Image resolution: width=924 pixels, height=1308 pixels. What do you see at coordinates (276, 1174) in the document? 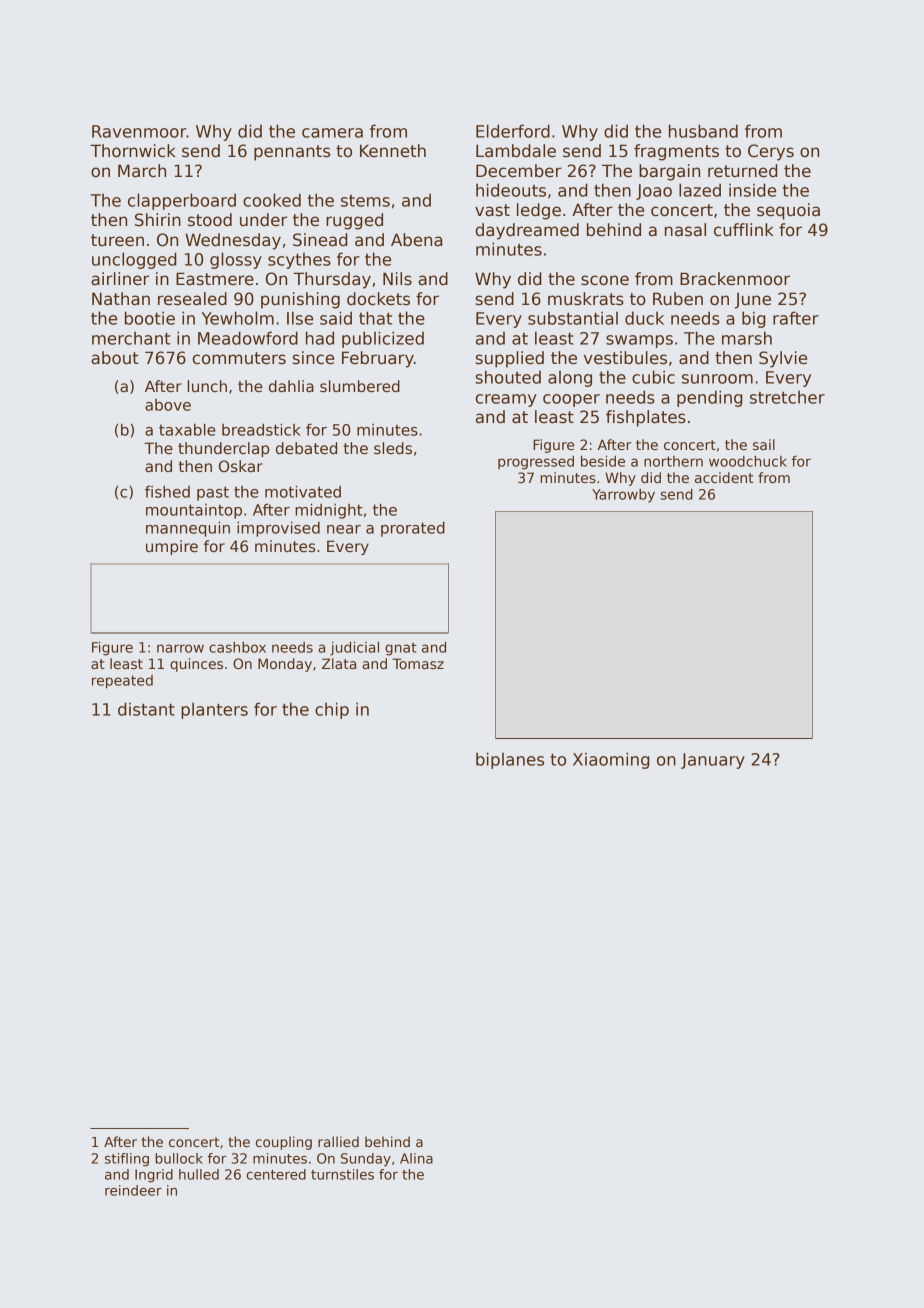
I see `centered` at bounding box center [276, 1174].
